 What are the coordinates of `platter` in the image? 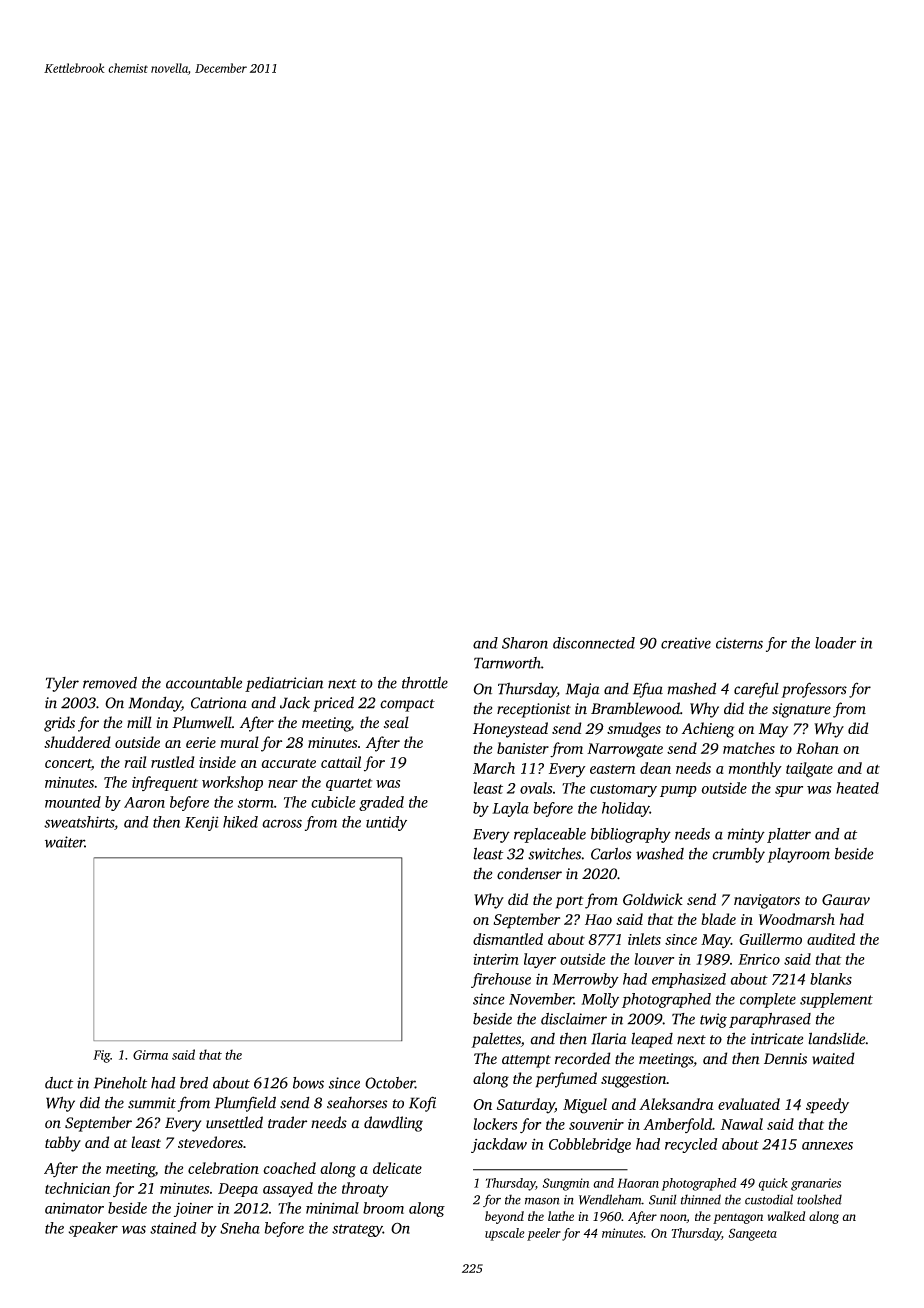 It's located at (789, 835).
